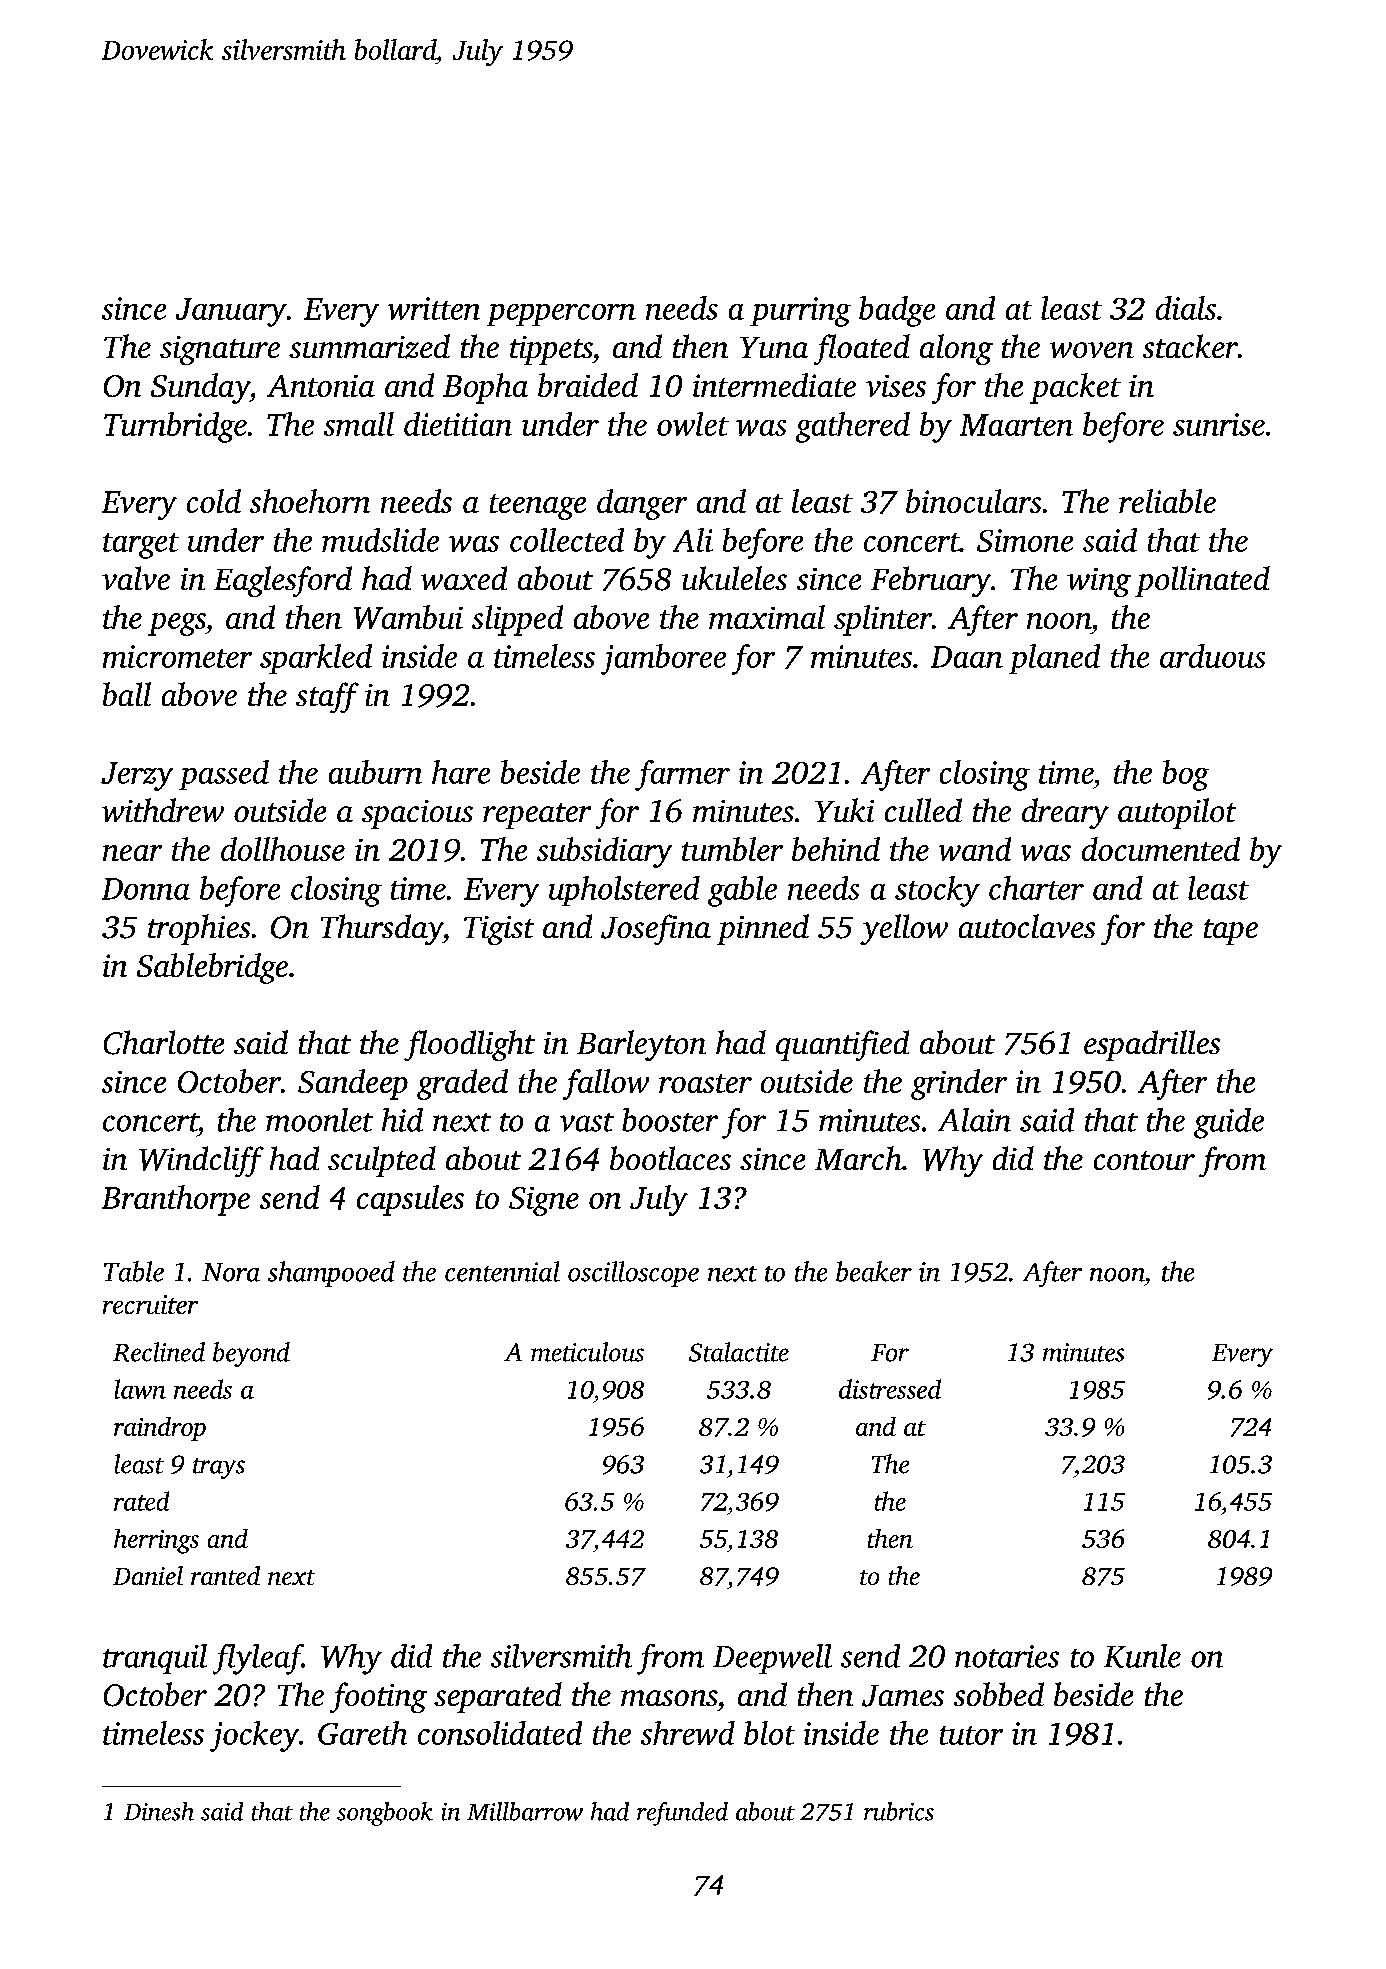  Describe the element at coordinates (1177, 813) in the screenshot. I see `autopilot` at that location.
